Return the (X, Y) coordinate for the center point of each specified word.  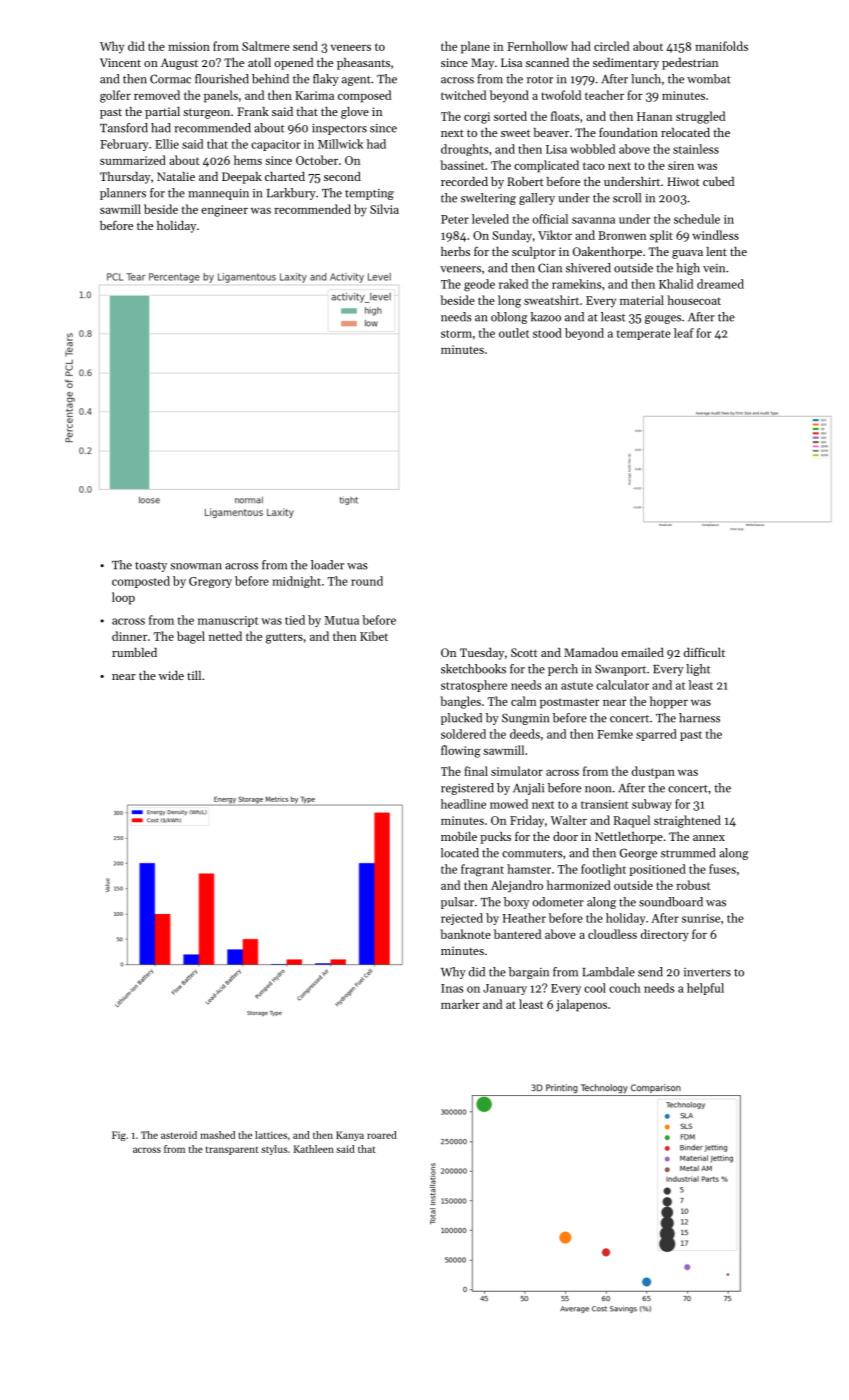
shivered (588, 268)
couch (625, 988)
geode (479, 285)
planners (123, 194)
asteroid (179, 1135)
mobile (459, 836)
